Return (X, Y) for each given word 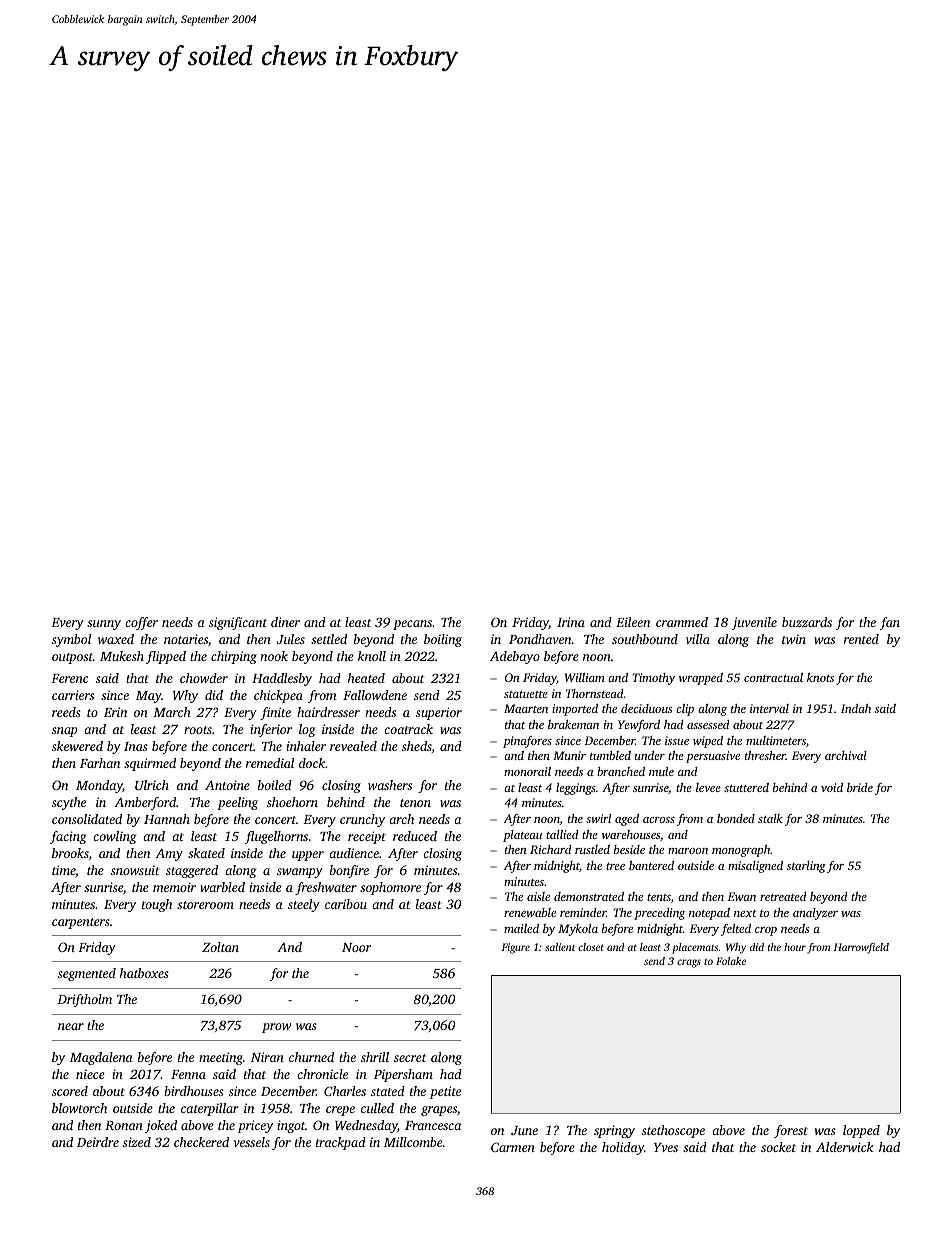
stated (388, 1091)
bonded (736, 818)
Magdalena (101, 1058)
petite (445, 1092)
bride (860, 787)
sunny (104, 625)
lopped (861, 1131)
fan (890, 623)
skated (206, 853)
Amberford (145, 803)
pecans (412, 625)
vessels (251, 1142)
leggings (576, 789)
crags (689, 963)
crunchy (362, 820)
